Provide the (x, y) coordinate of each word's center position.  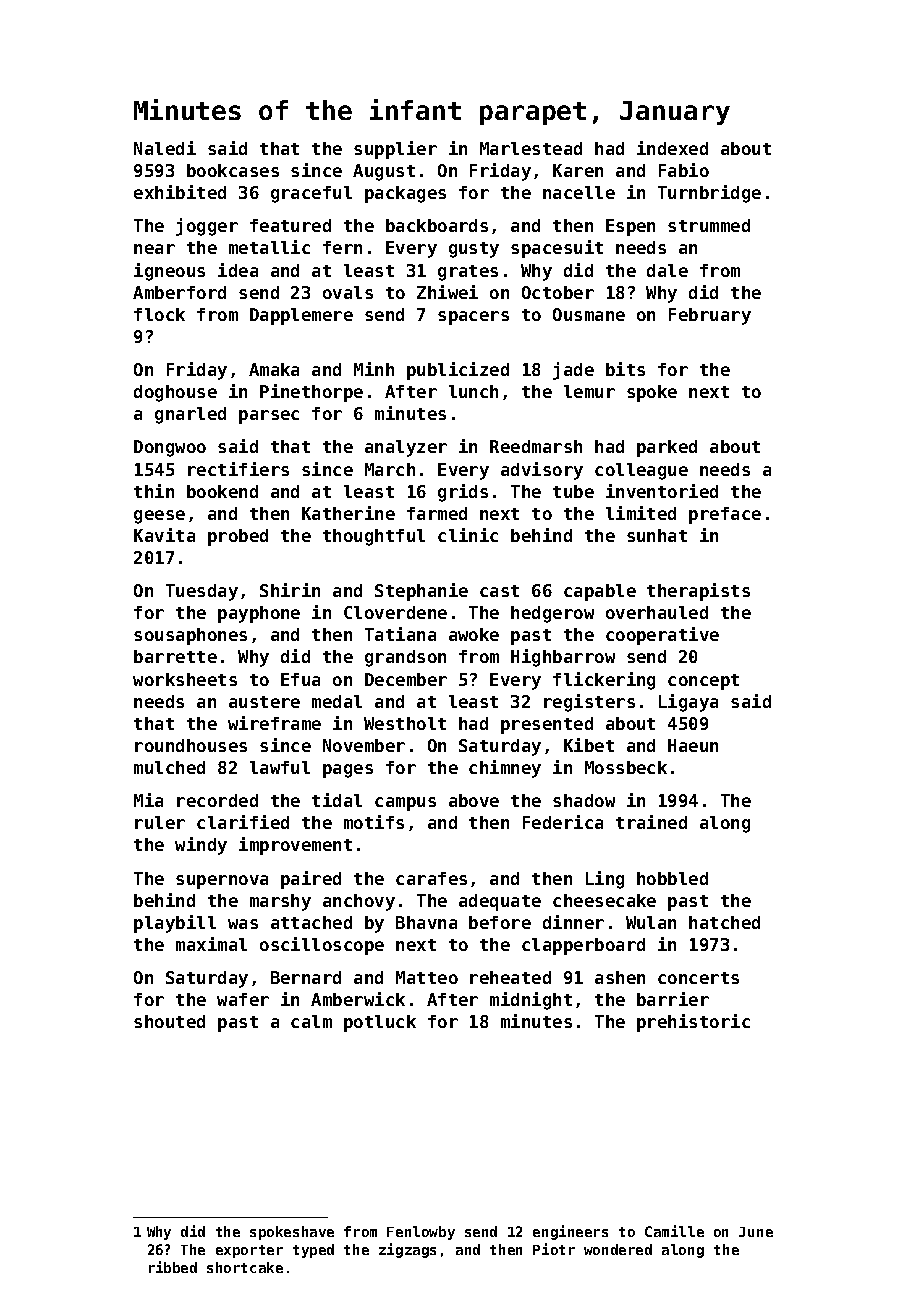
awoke (474, 634)
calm (311, 1021)
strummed (709, 225)
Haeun (693, 745)
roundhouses (191, 745)
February (710, 316)
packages (405, 194)
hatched (724, 922)
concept (703, 682)
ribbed (173, 1267)
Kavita (164, 535)
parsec (269, 417)
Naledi (165, 148)
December (406, 679)
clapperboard (583, 946)
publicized (458, 371)
